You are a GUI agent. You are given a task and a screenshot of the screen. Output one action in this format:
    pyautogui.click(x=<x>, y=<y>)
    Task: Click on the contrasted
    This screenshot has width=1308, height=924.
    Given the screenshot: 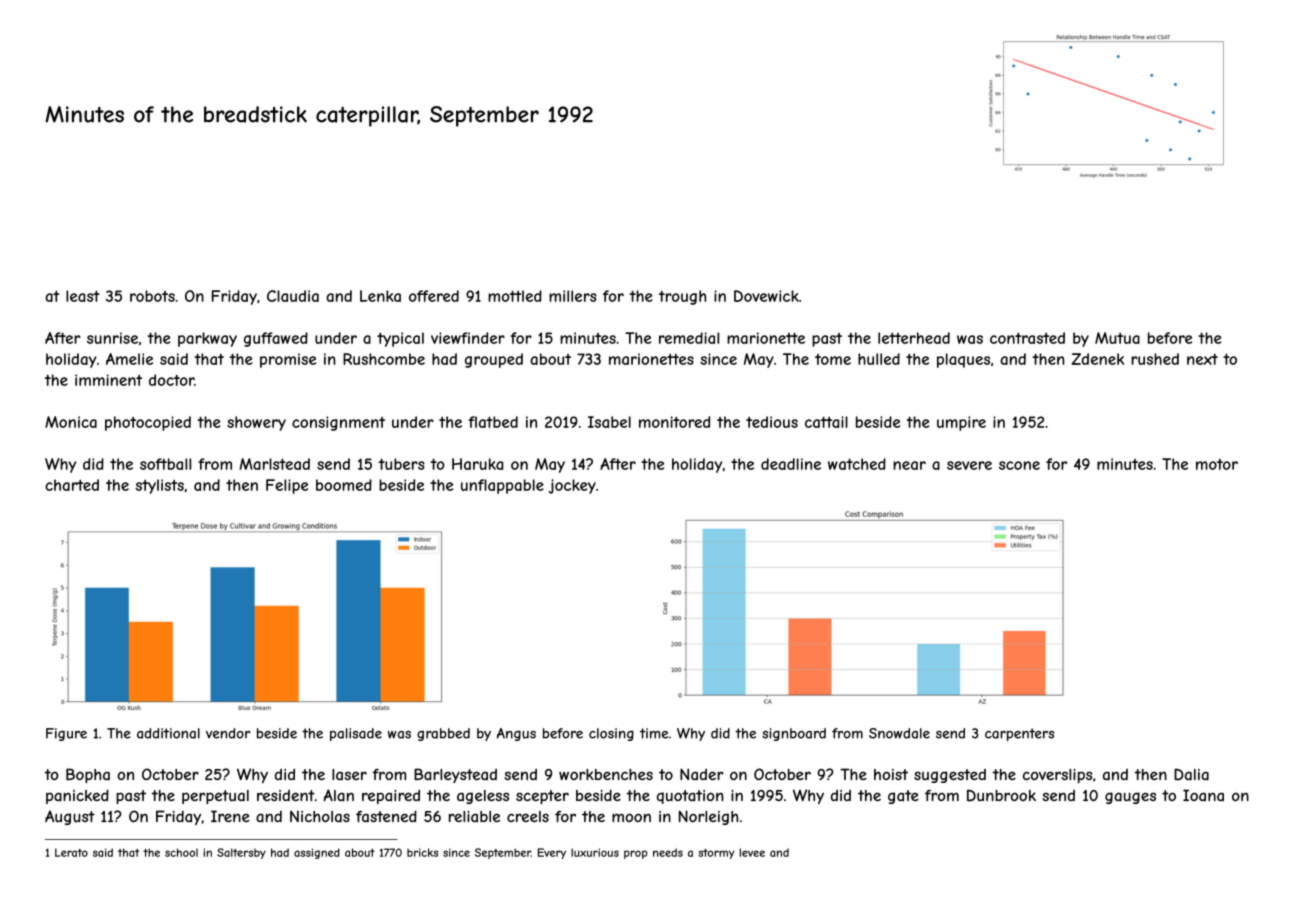 What is the action you would take?
    pyautogui.click(x=1027, y=338)
